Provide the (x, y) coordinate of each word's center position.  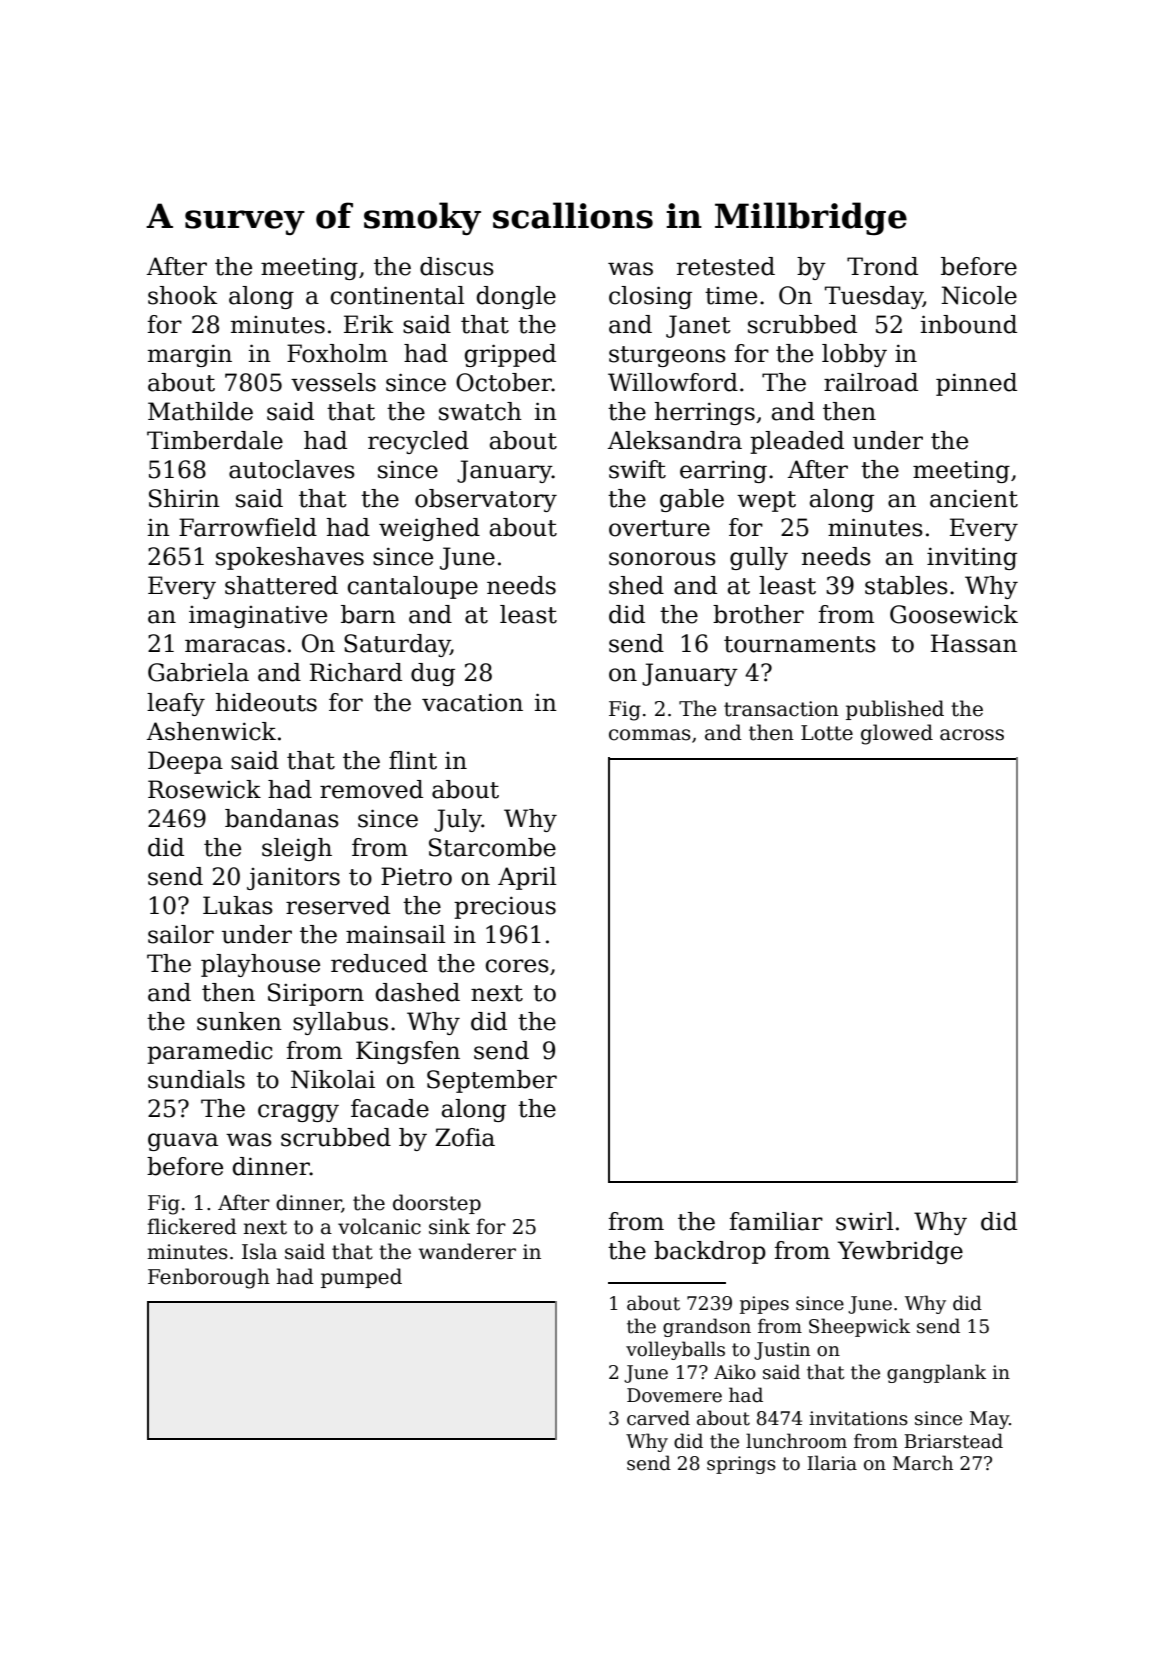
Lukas (238, 905)
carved (658, 1418)
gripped (510, 355)
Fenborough (209, 1278)
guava (183, 1142)
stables (906, 585)
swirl (865, 1221)
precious (505, 907)
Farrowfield (248, 527)
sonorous (662, 559)
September (492, 1081)
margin (190, 355)
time (731, 296)
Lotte (827, 733)
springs (741, 1465)
